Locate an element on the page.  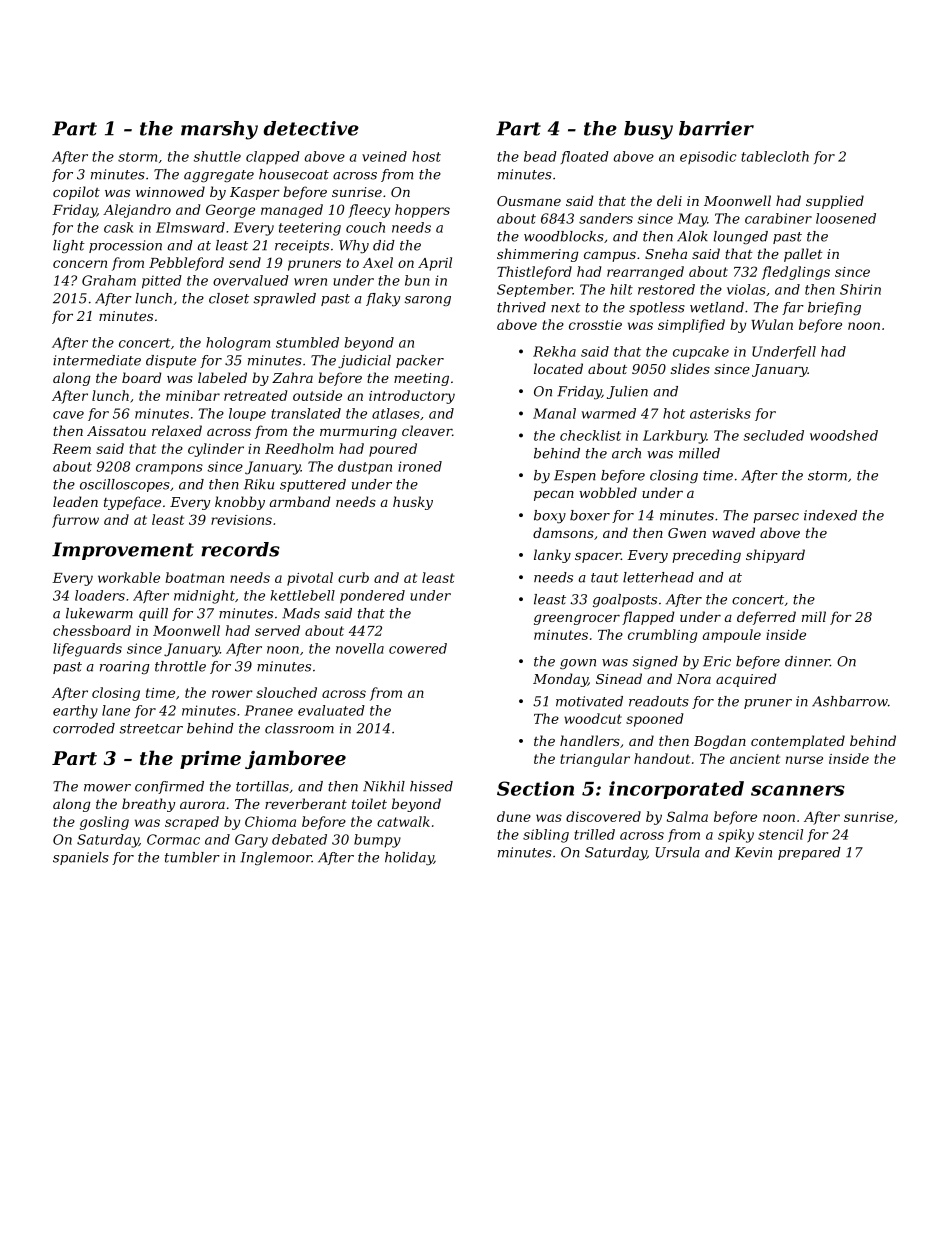
Reem is located at coordinates (71, 449).
